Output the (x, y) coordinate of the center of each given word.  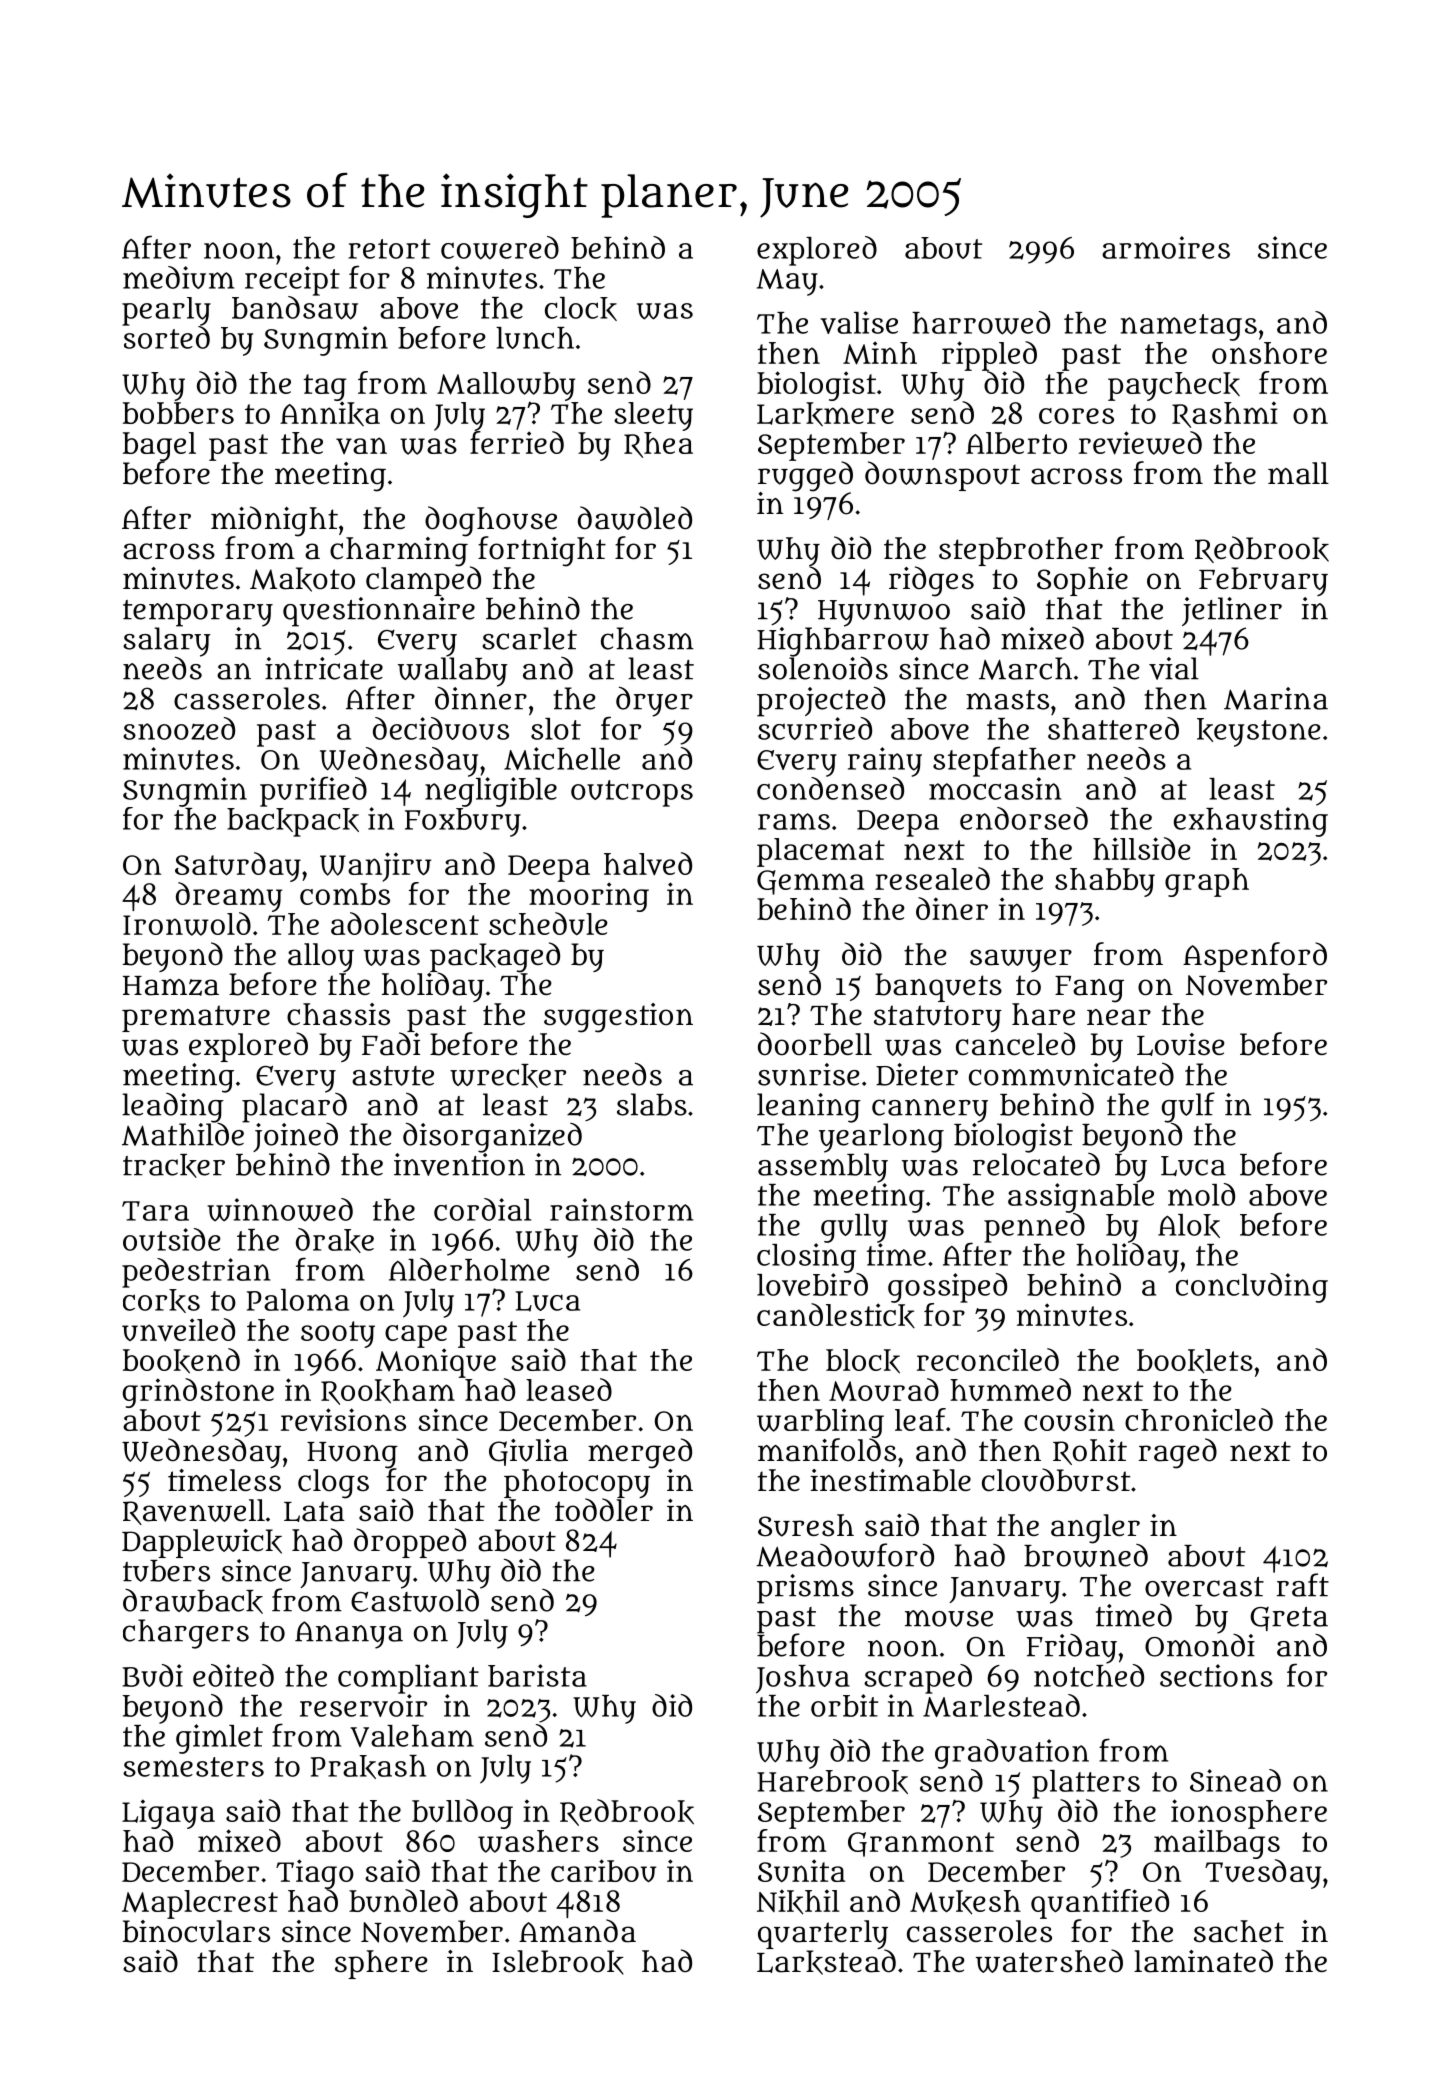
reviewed (1140, 443)
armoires (1166, 247)
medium (178, 277)
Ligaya (168, 1814)
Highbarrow (843, 642)
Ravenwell (194, 1512)
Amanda (577, 1931)
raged (1177, 1453)
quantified (1100, 1904)
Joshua (803, 1679)
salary (167, 642)
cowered (500, 248)
